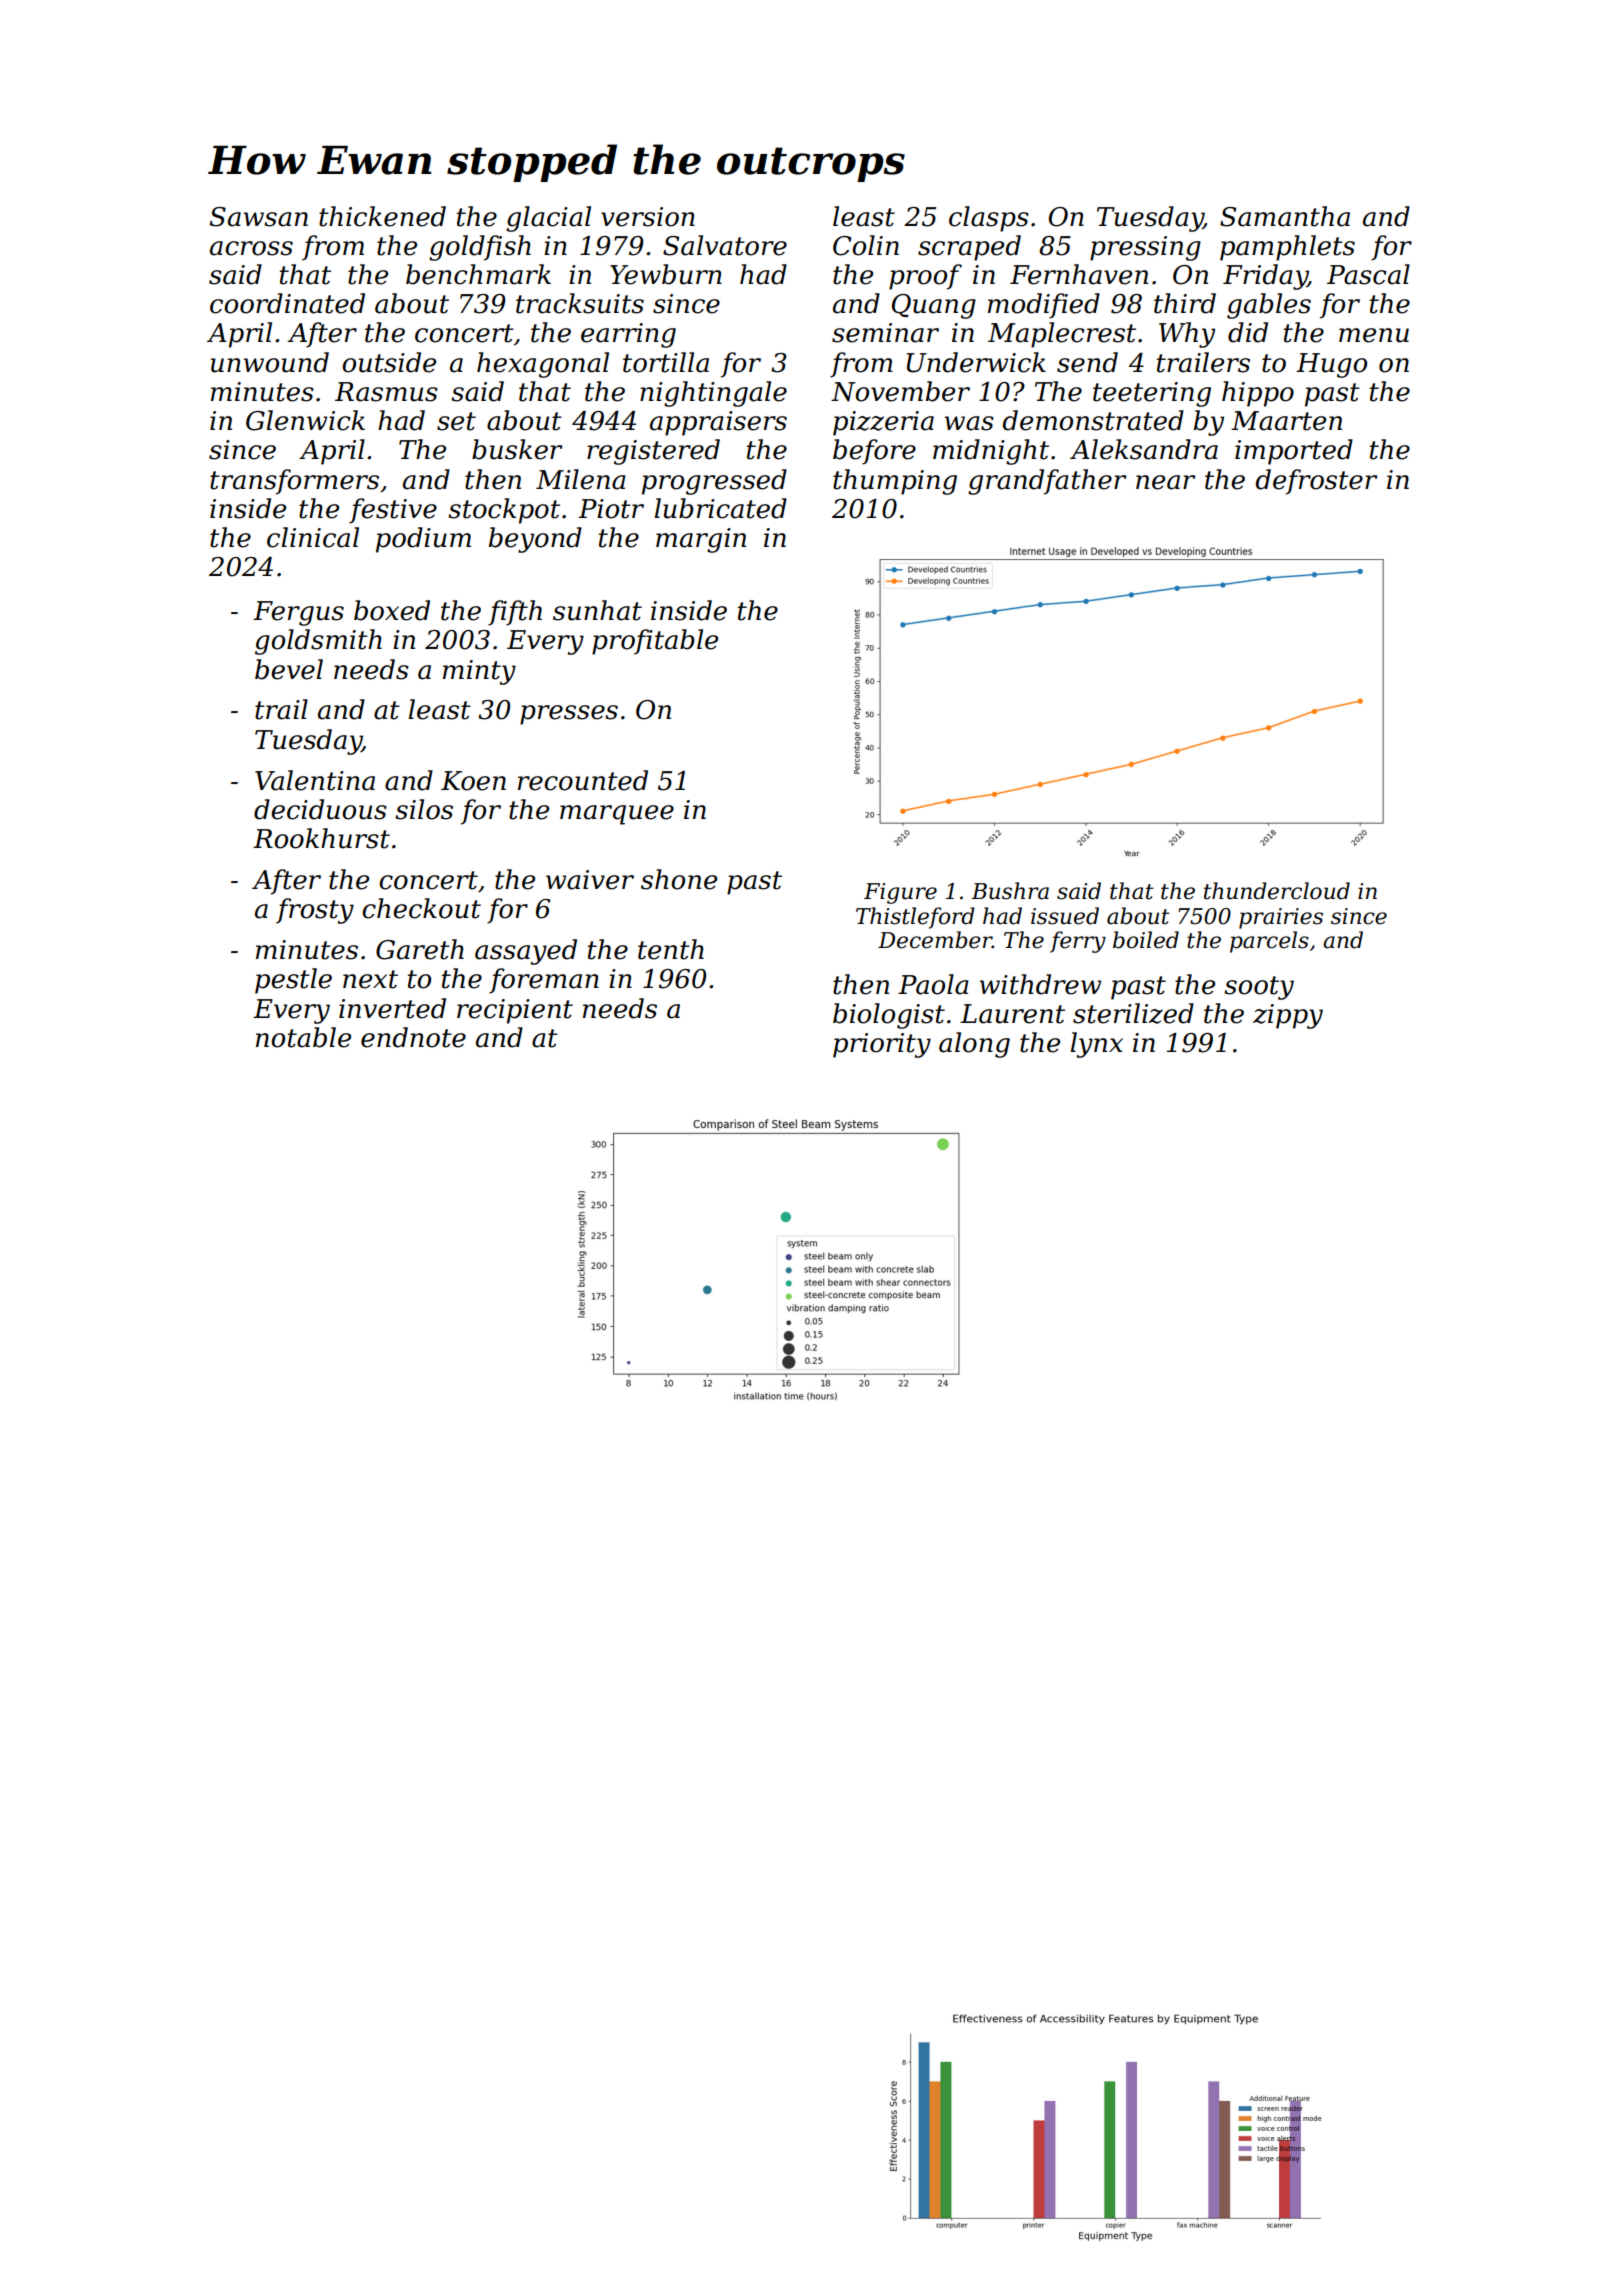 Image resolution: width=1620 pixels, height=2292 pixels. I want to click on defroster, so click(1316, 482).
